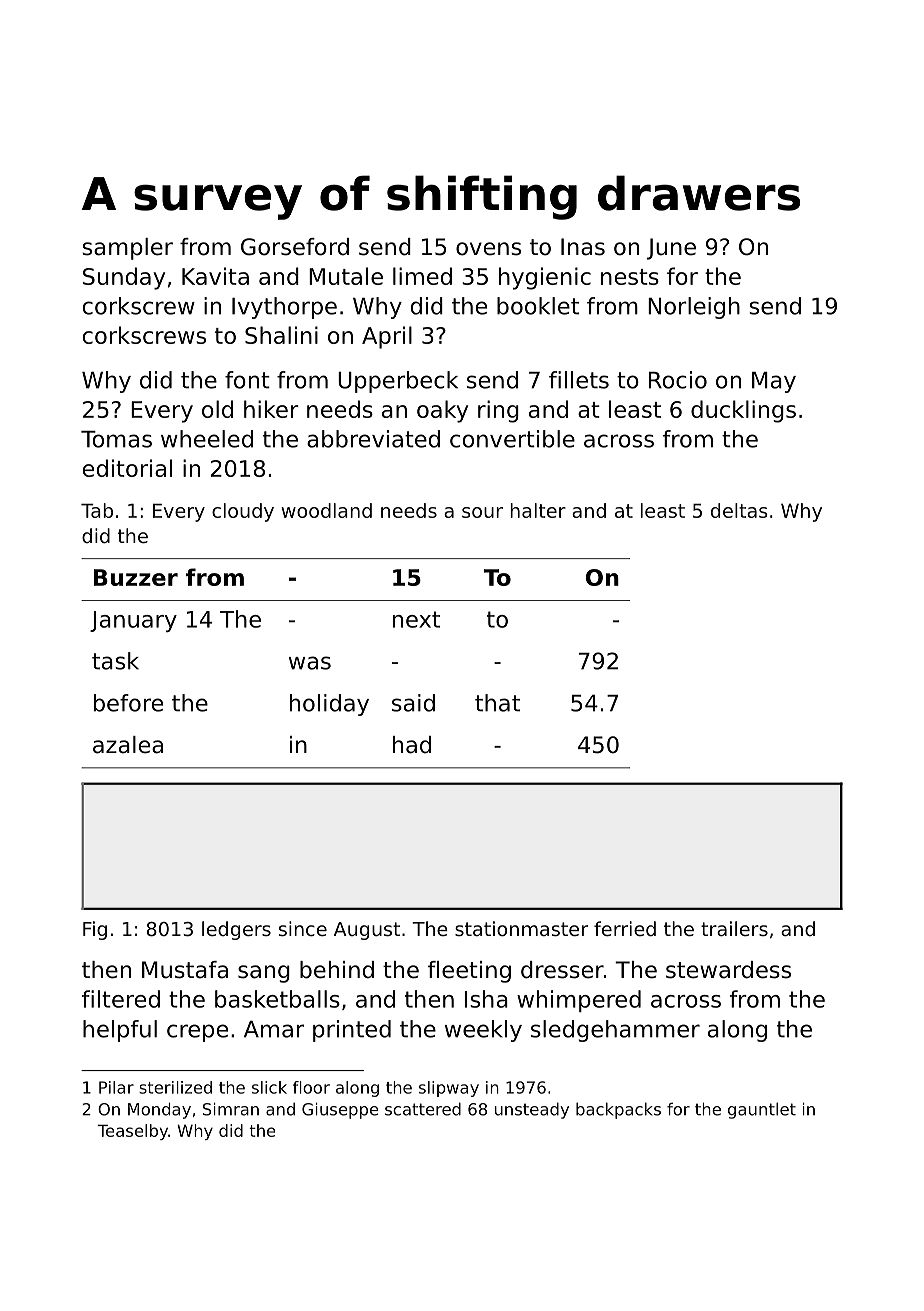 The image size is (924, 1311). I want to click on deltas, so click(739, 510).
